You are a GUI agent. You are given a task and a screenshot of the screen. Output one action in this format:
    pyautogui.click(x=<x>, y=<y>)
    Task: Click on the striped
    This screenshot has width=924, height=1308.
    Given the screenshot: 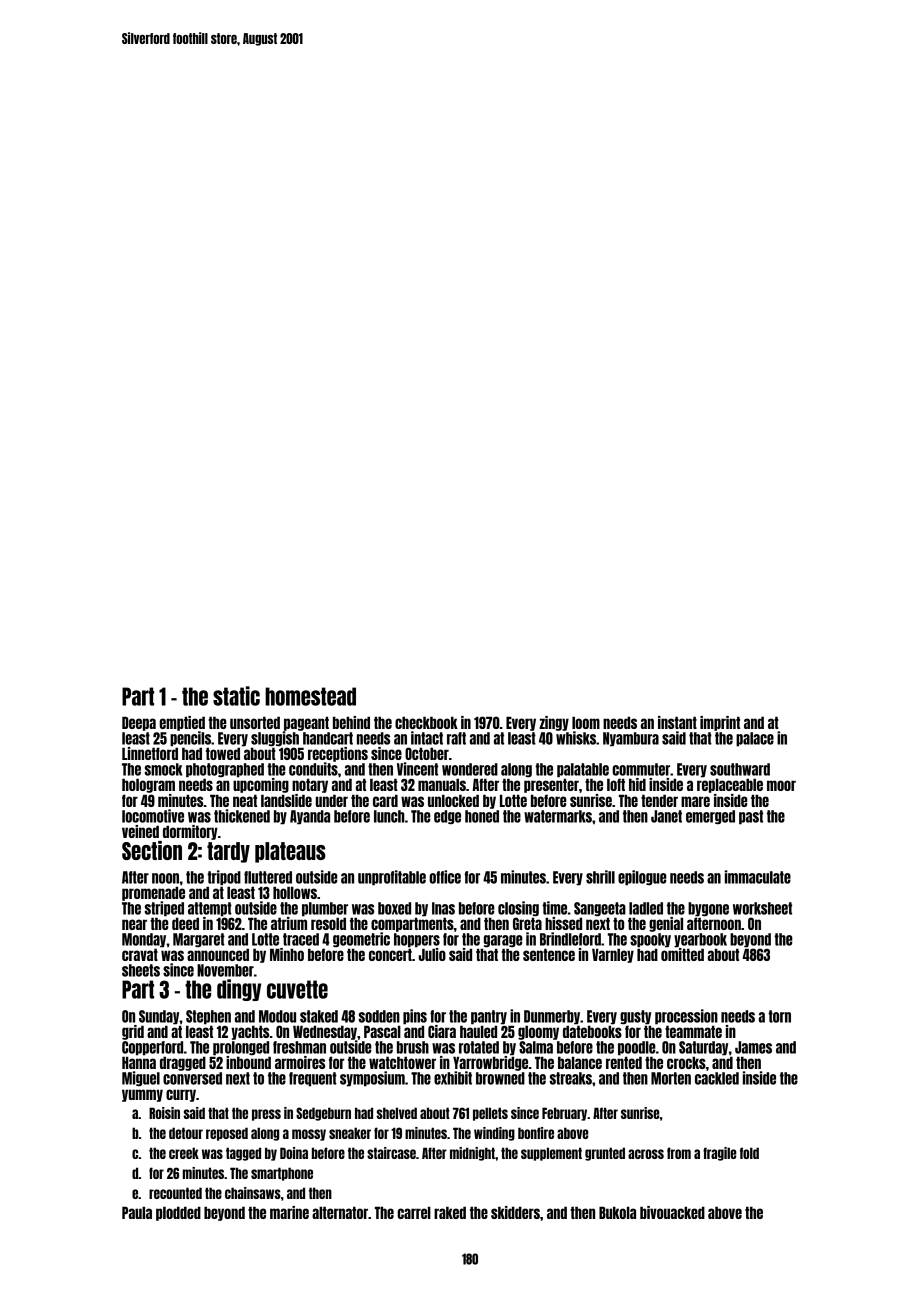 What is the action you would take?
    pyautogui.click(x=164, y=909)
